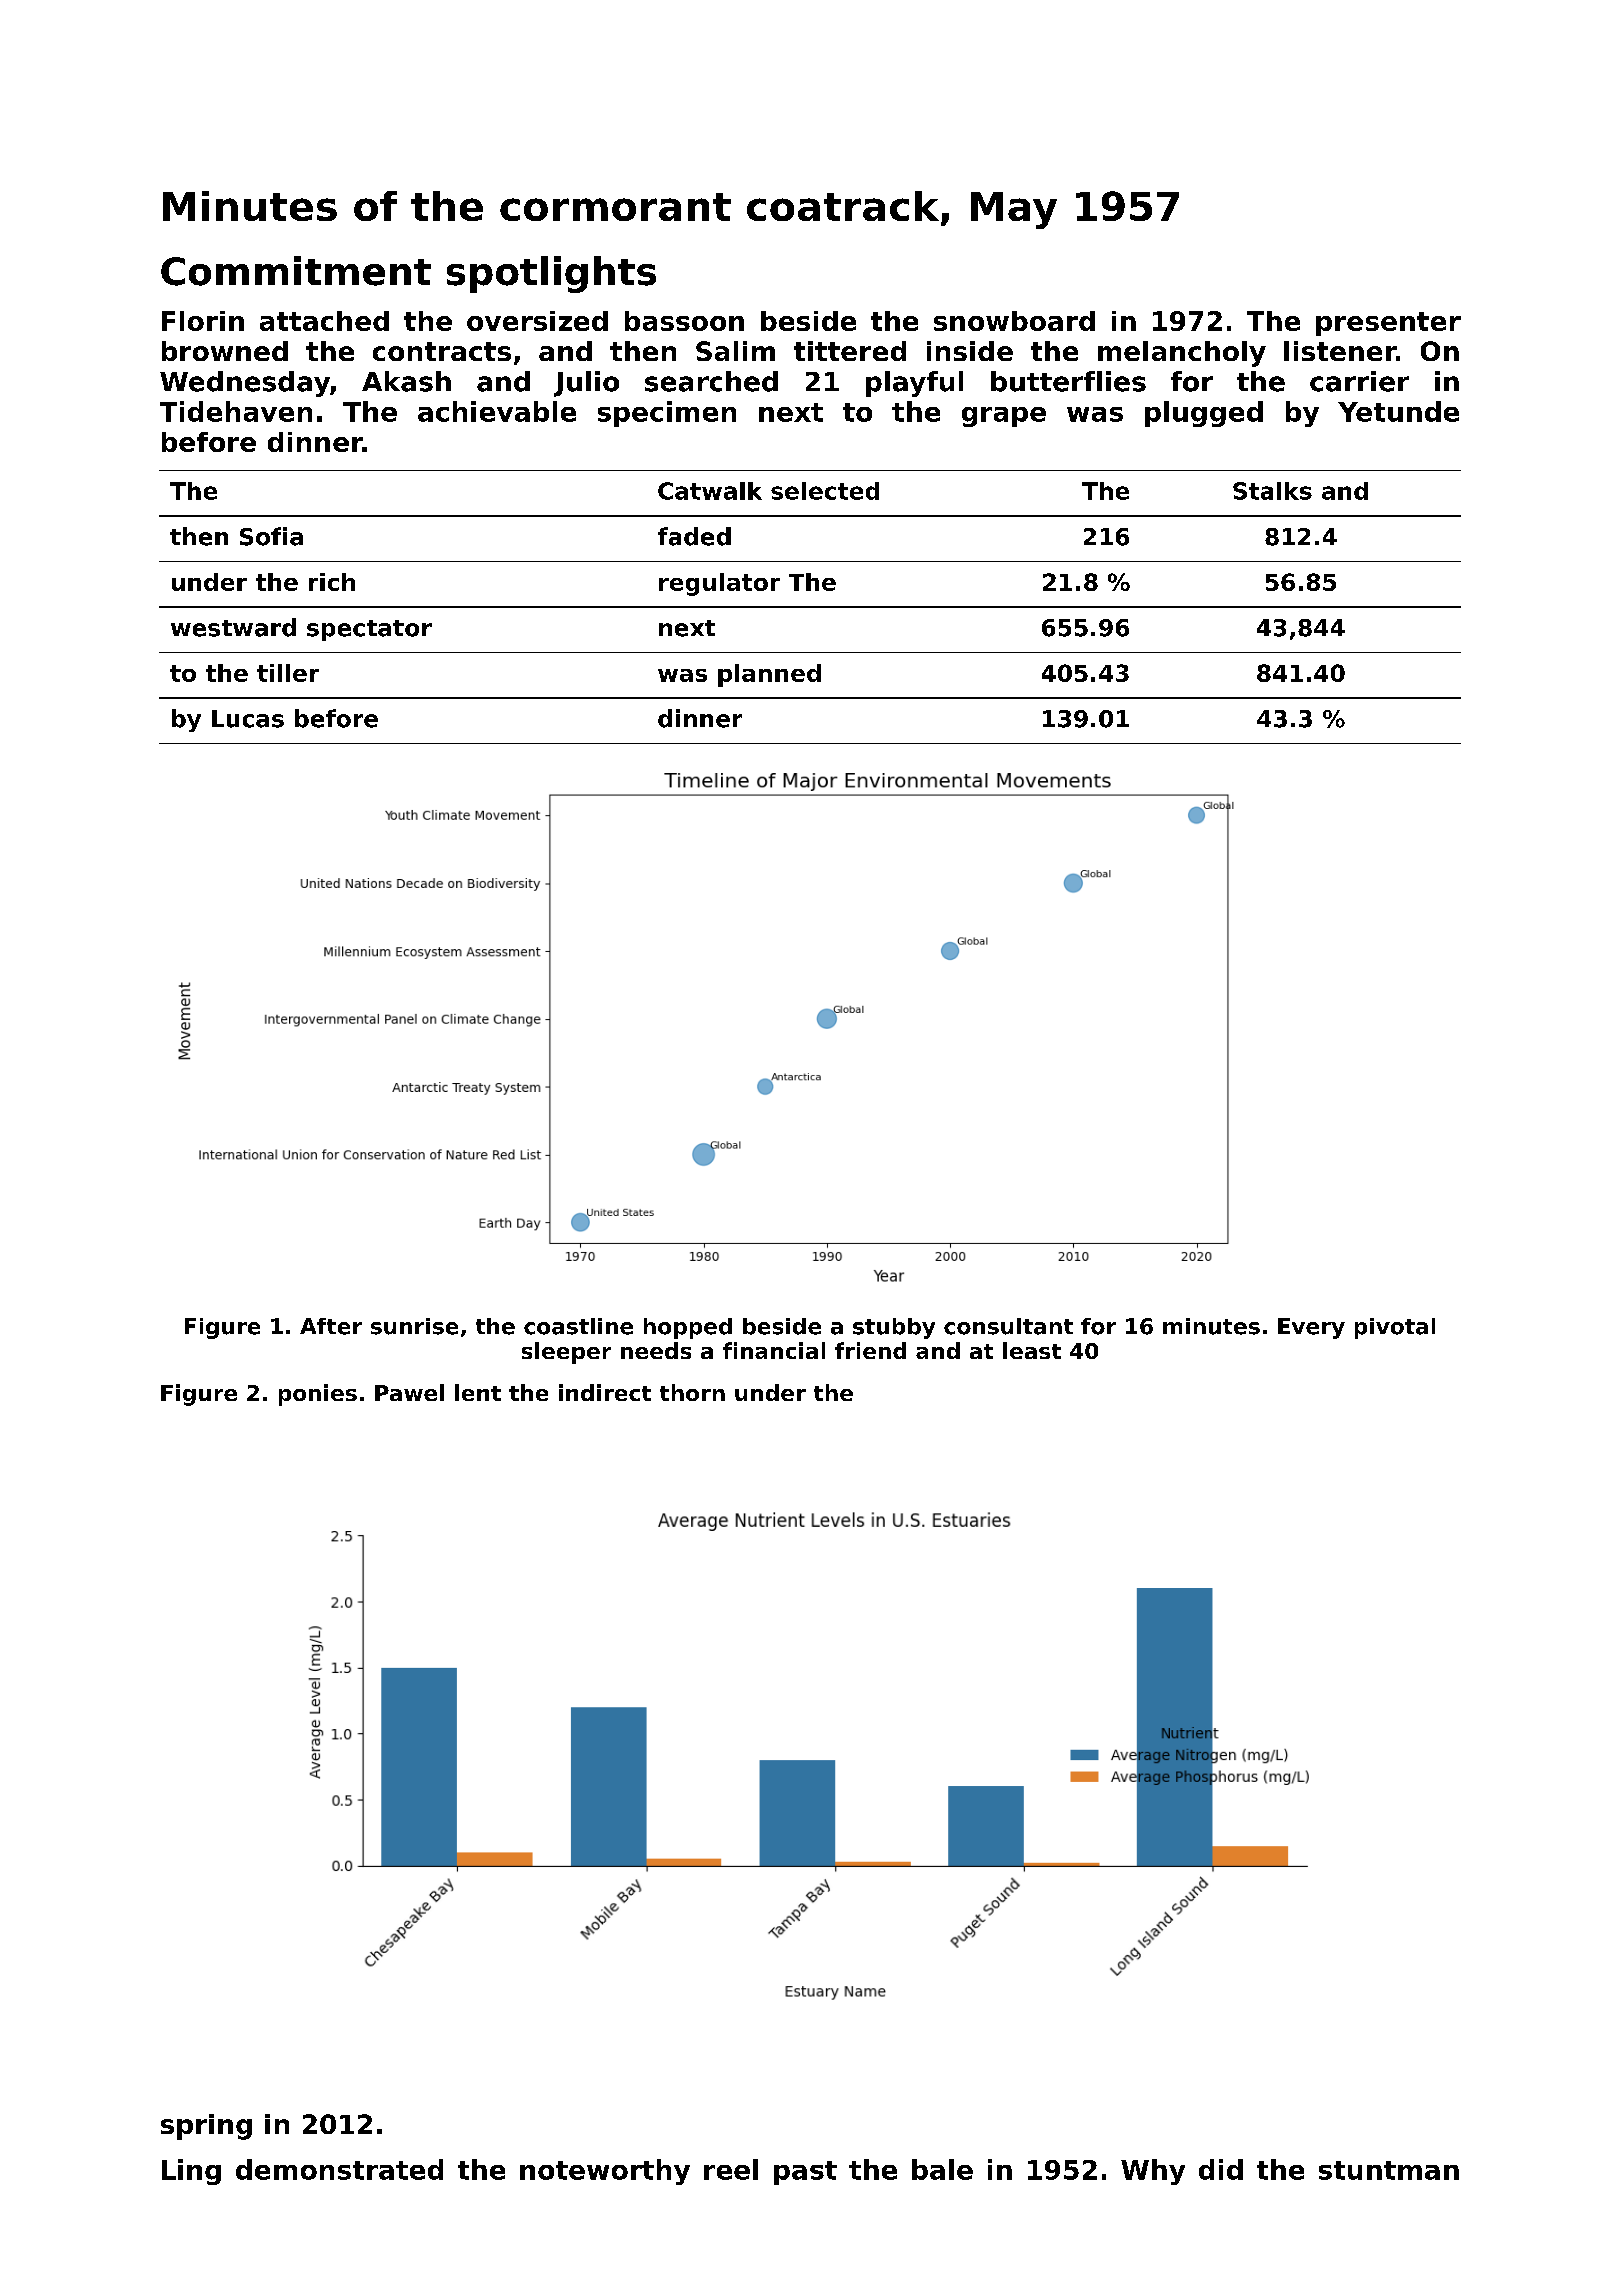 This page has height=2292, width=1620. Describe the element at coordinates (414, 1326) in the page. I see `sunrise` at that location.
